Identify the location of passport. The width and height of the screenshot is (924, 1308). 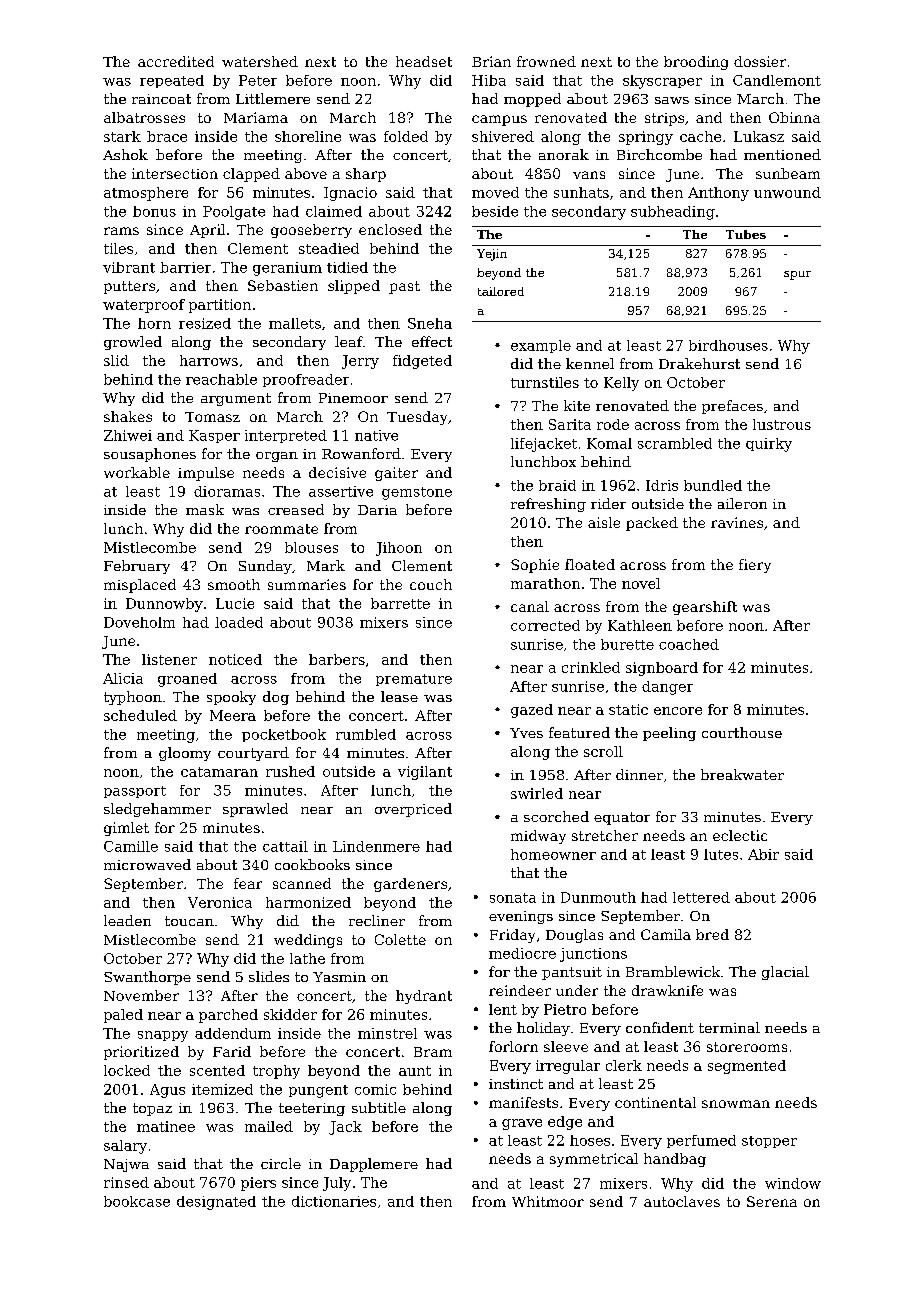
(135, 792).
